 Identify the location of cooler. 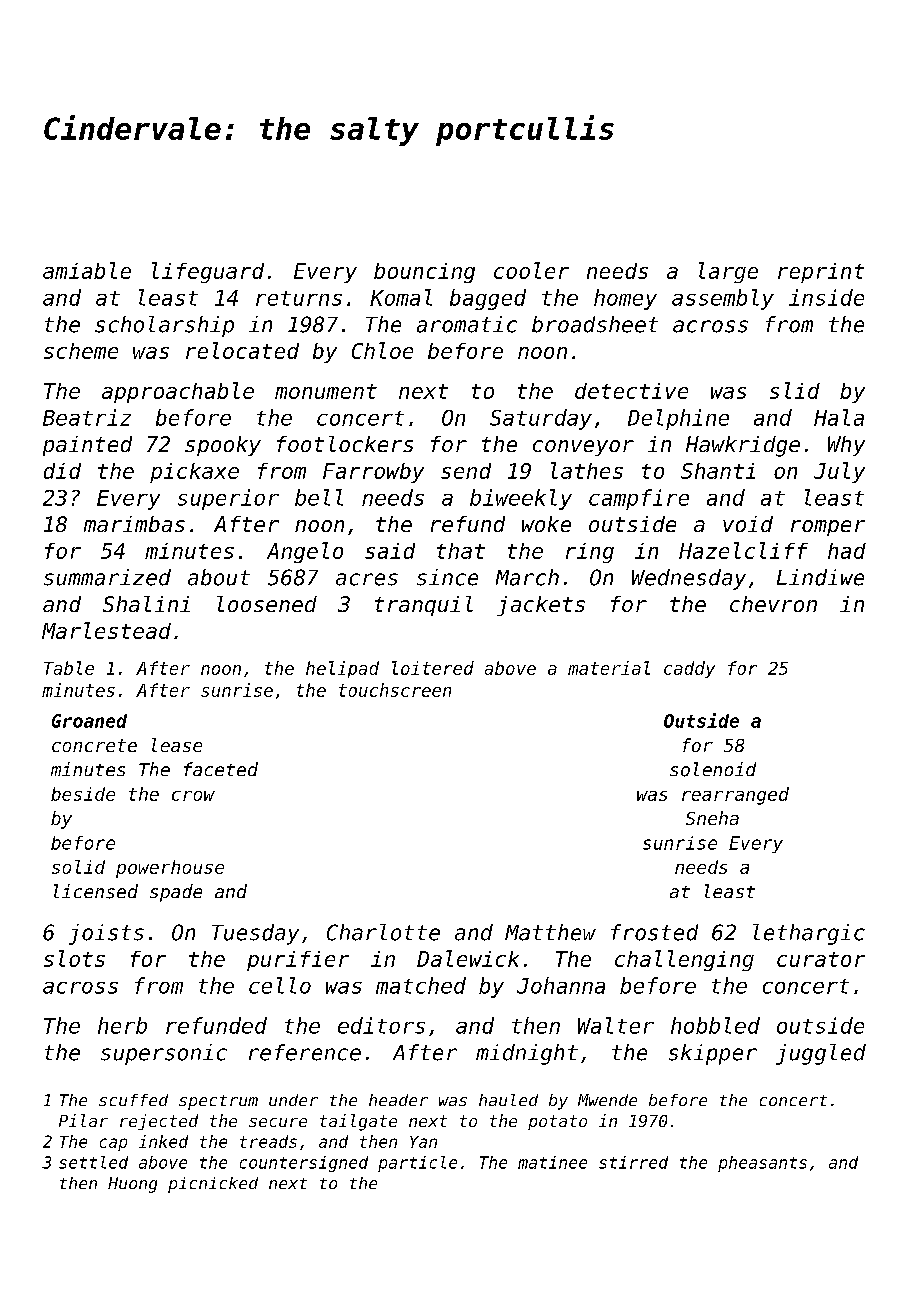
(531, 270).
